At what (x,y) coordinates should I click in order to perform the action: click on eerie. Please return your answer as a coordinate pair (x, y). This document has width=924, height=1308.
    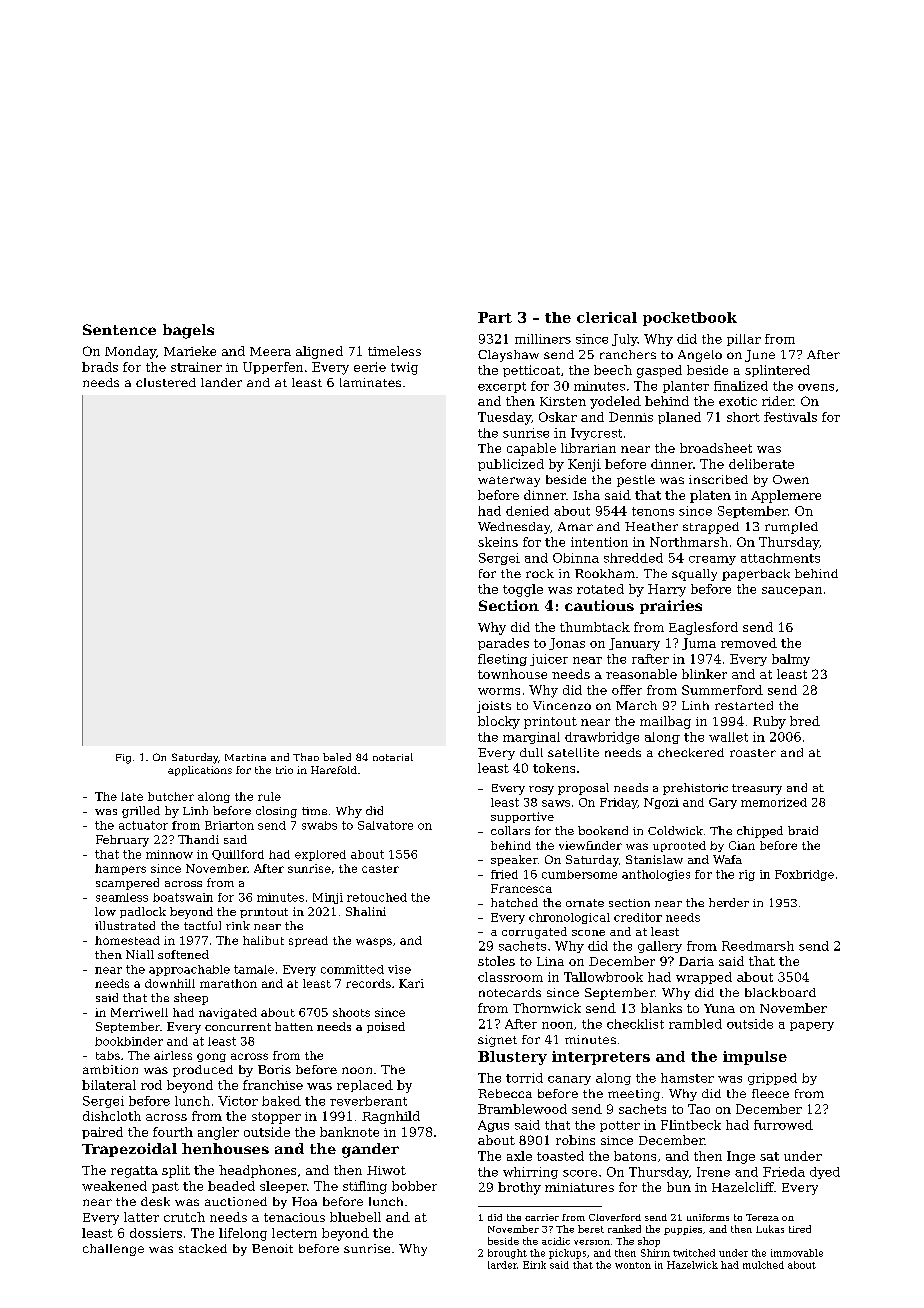
    Looking at the image, I should click on (370, 367).
